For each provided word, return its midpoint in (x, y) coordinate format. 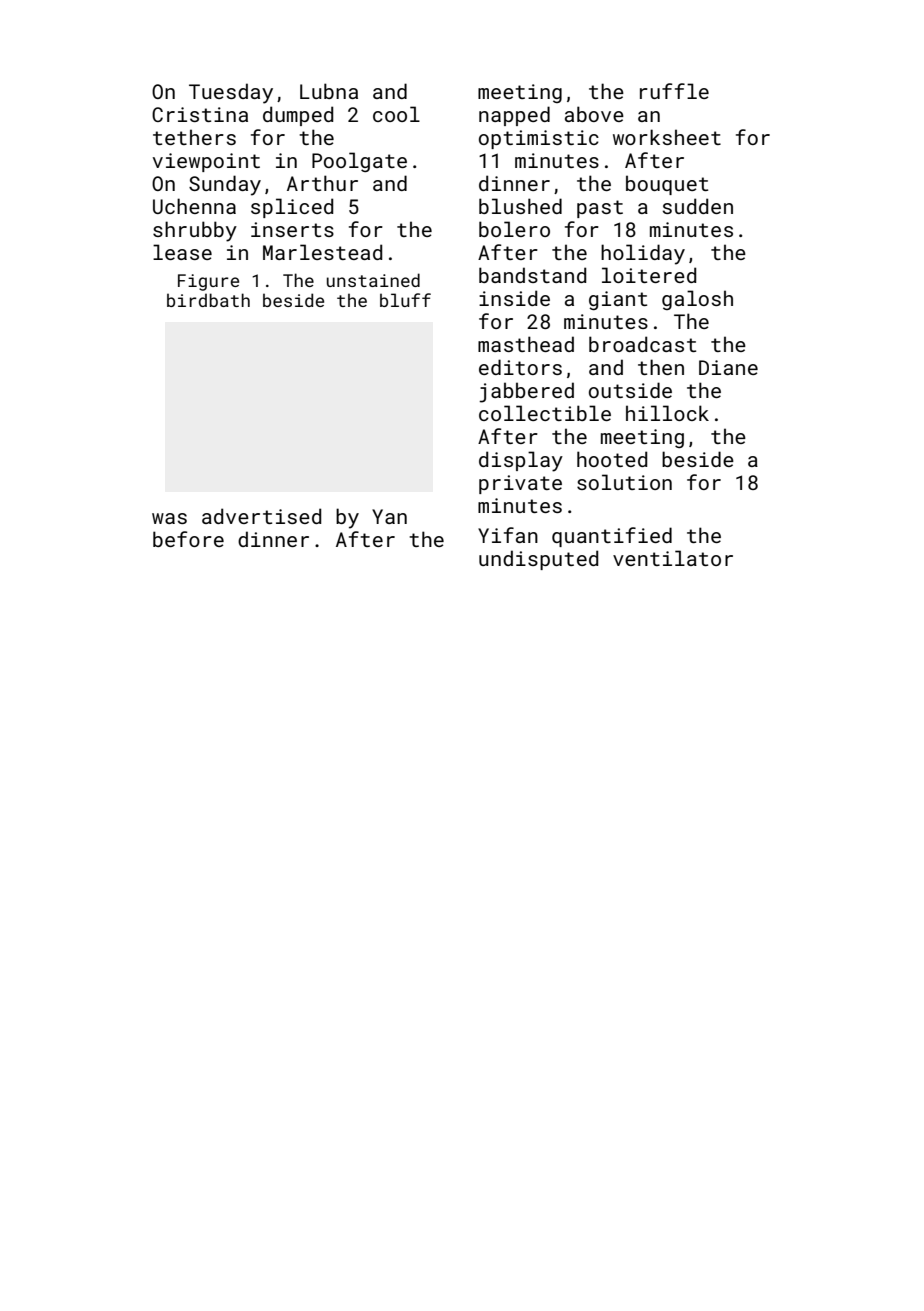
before (188, 539)
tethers (194, 137)
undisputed (538, 560)
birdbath (208, 300)
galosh (697, 300)
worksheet (667, 137)
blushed (520, 206)
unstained (373, 280)
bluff (405, 300)
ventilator (673, 558)
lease (182, 252)
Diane (728, 367)
